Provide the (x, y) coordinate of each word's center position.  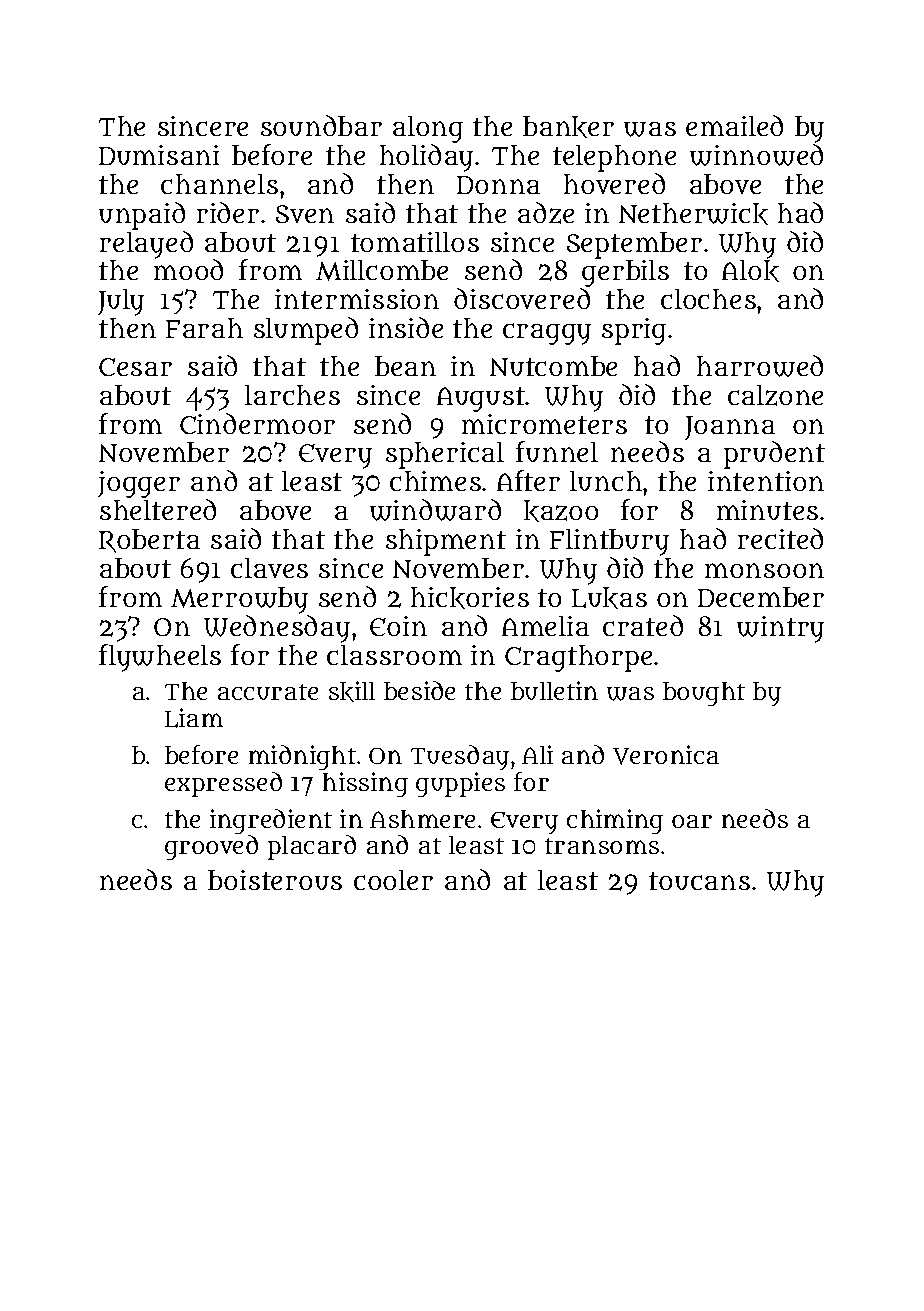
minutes (767, 510)
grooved (211, 847)
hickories (470, 598)
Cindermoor (257, 423)
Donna (498, 185)
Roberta (149, 541)
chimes (435, 481)
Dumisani (159, 155)
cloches (708, 299)
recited (780, 538)
